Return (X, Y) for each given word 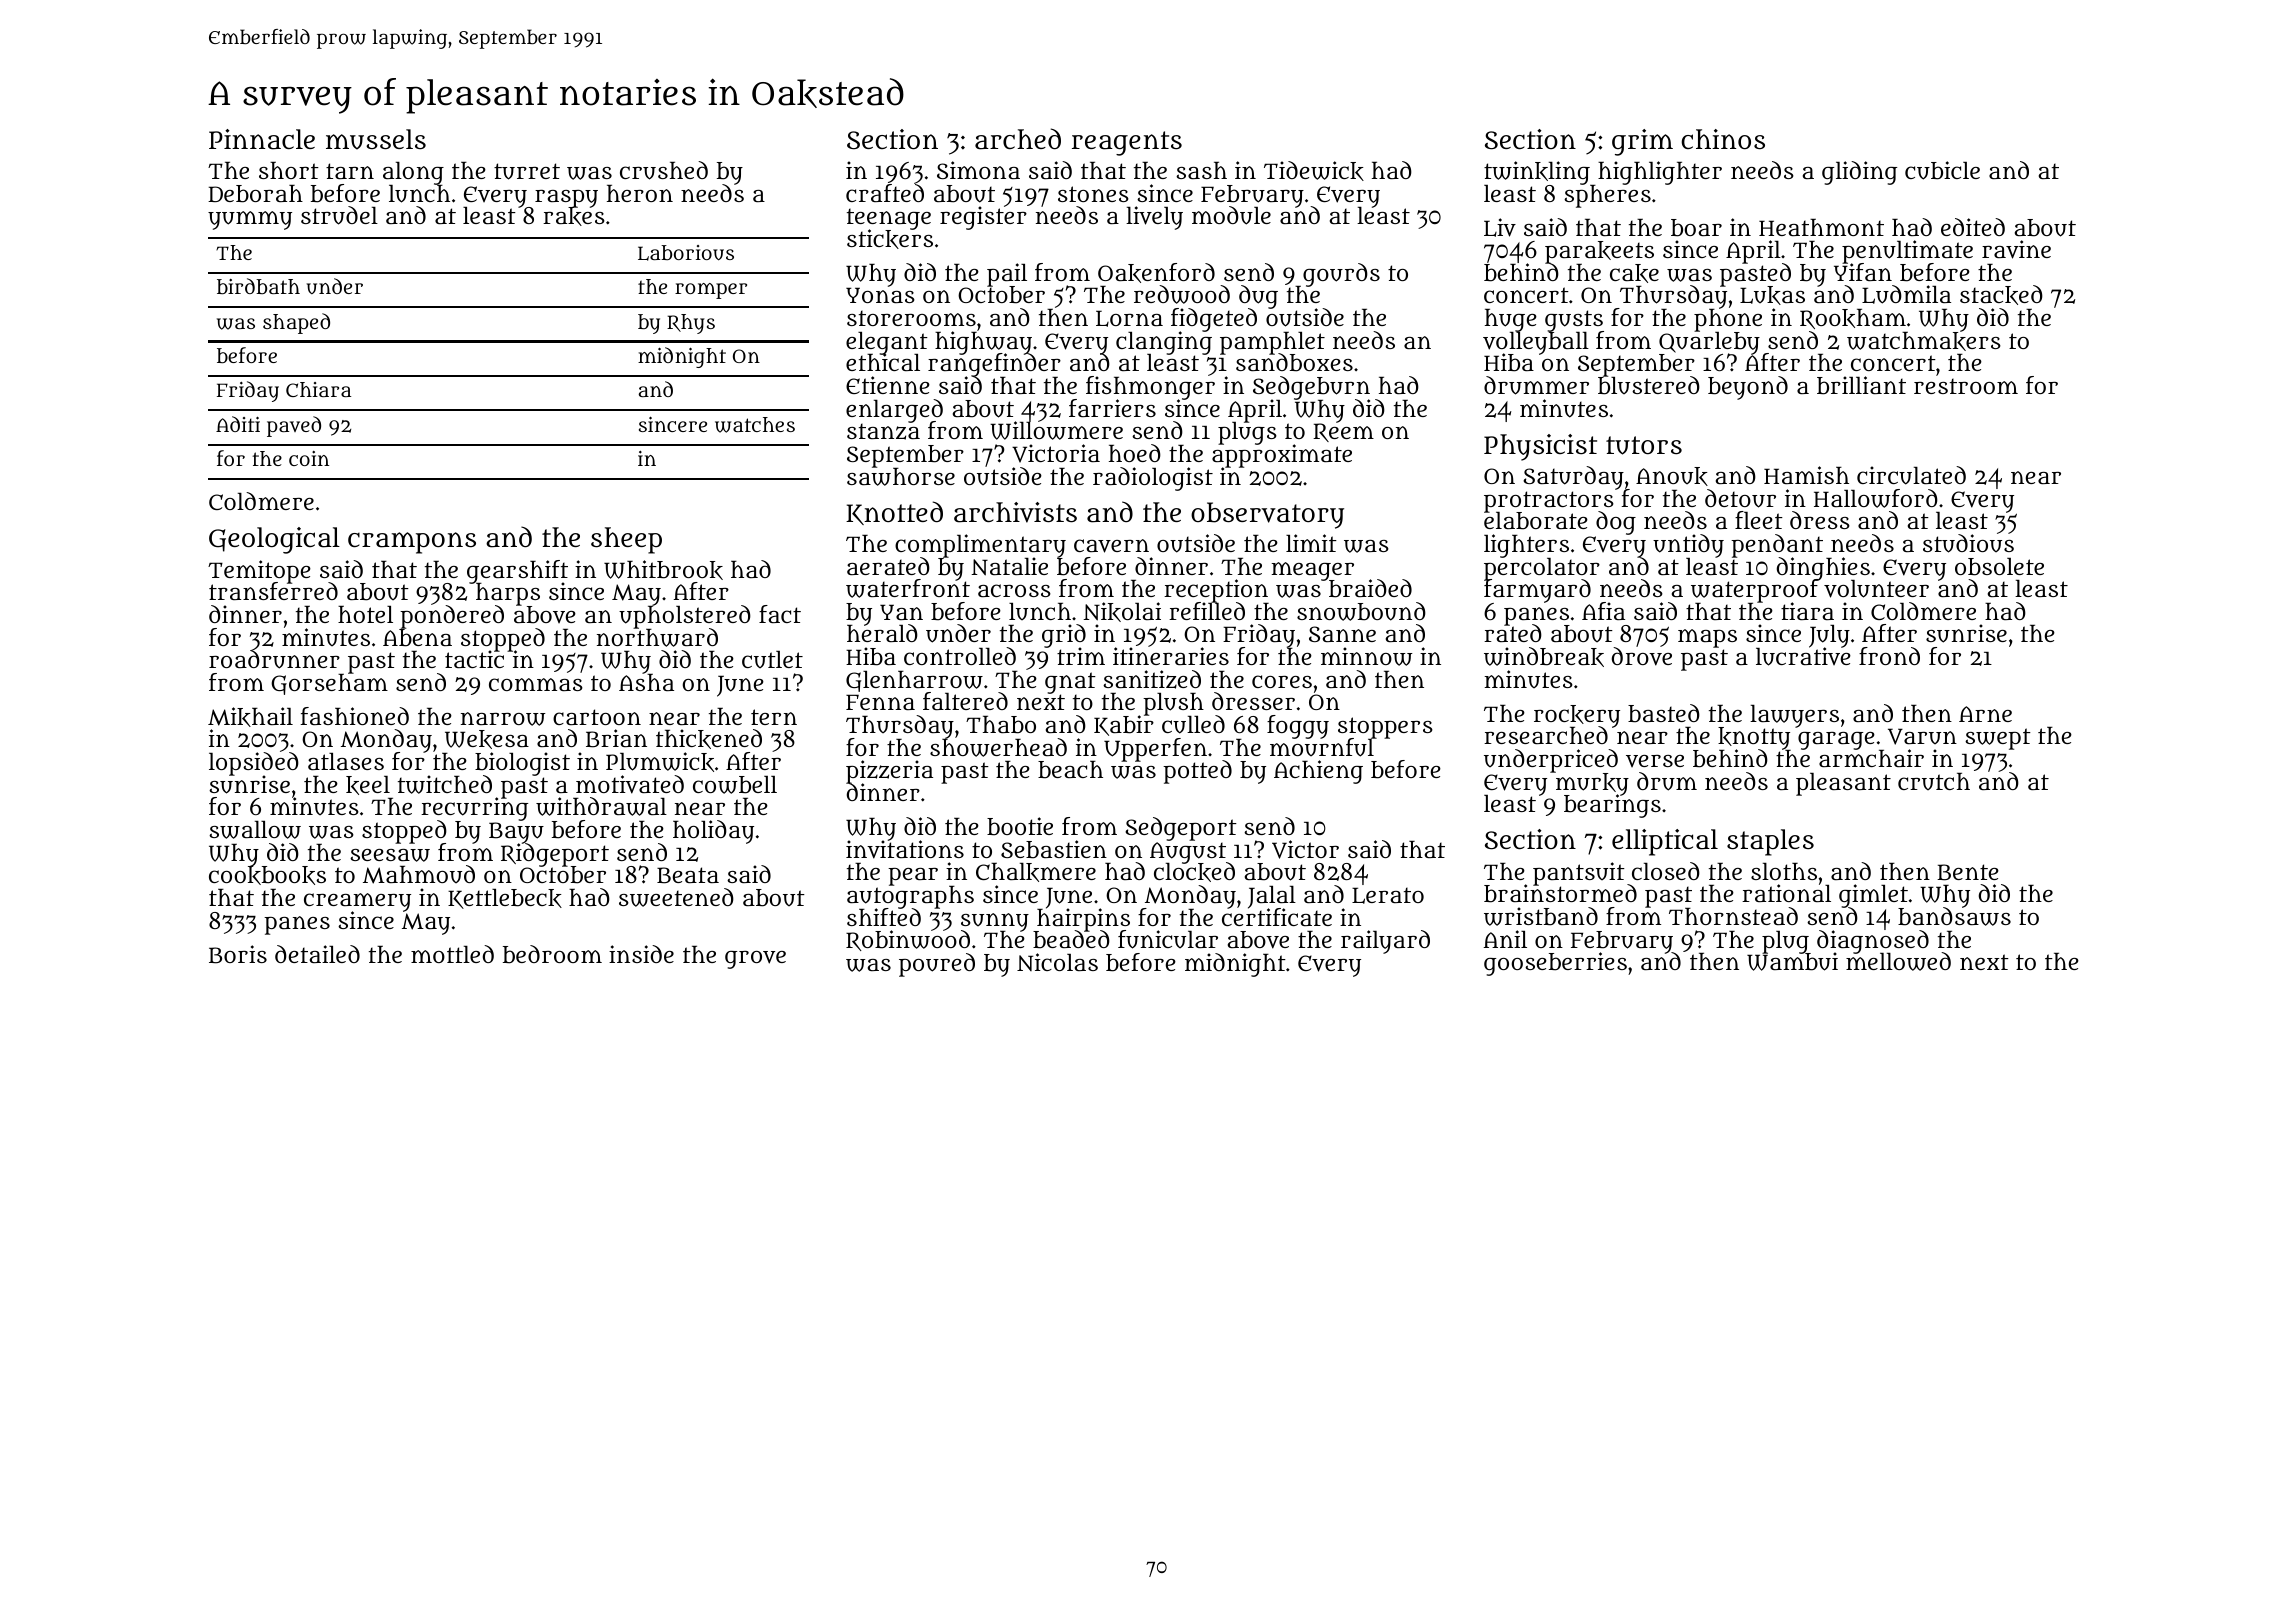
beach (1070, 770)
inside (641, 954)
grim (1642, 142)
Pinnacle (262, 139)
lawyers (1794, 717)
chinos (1723, 139)
